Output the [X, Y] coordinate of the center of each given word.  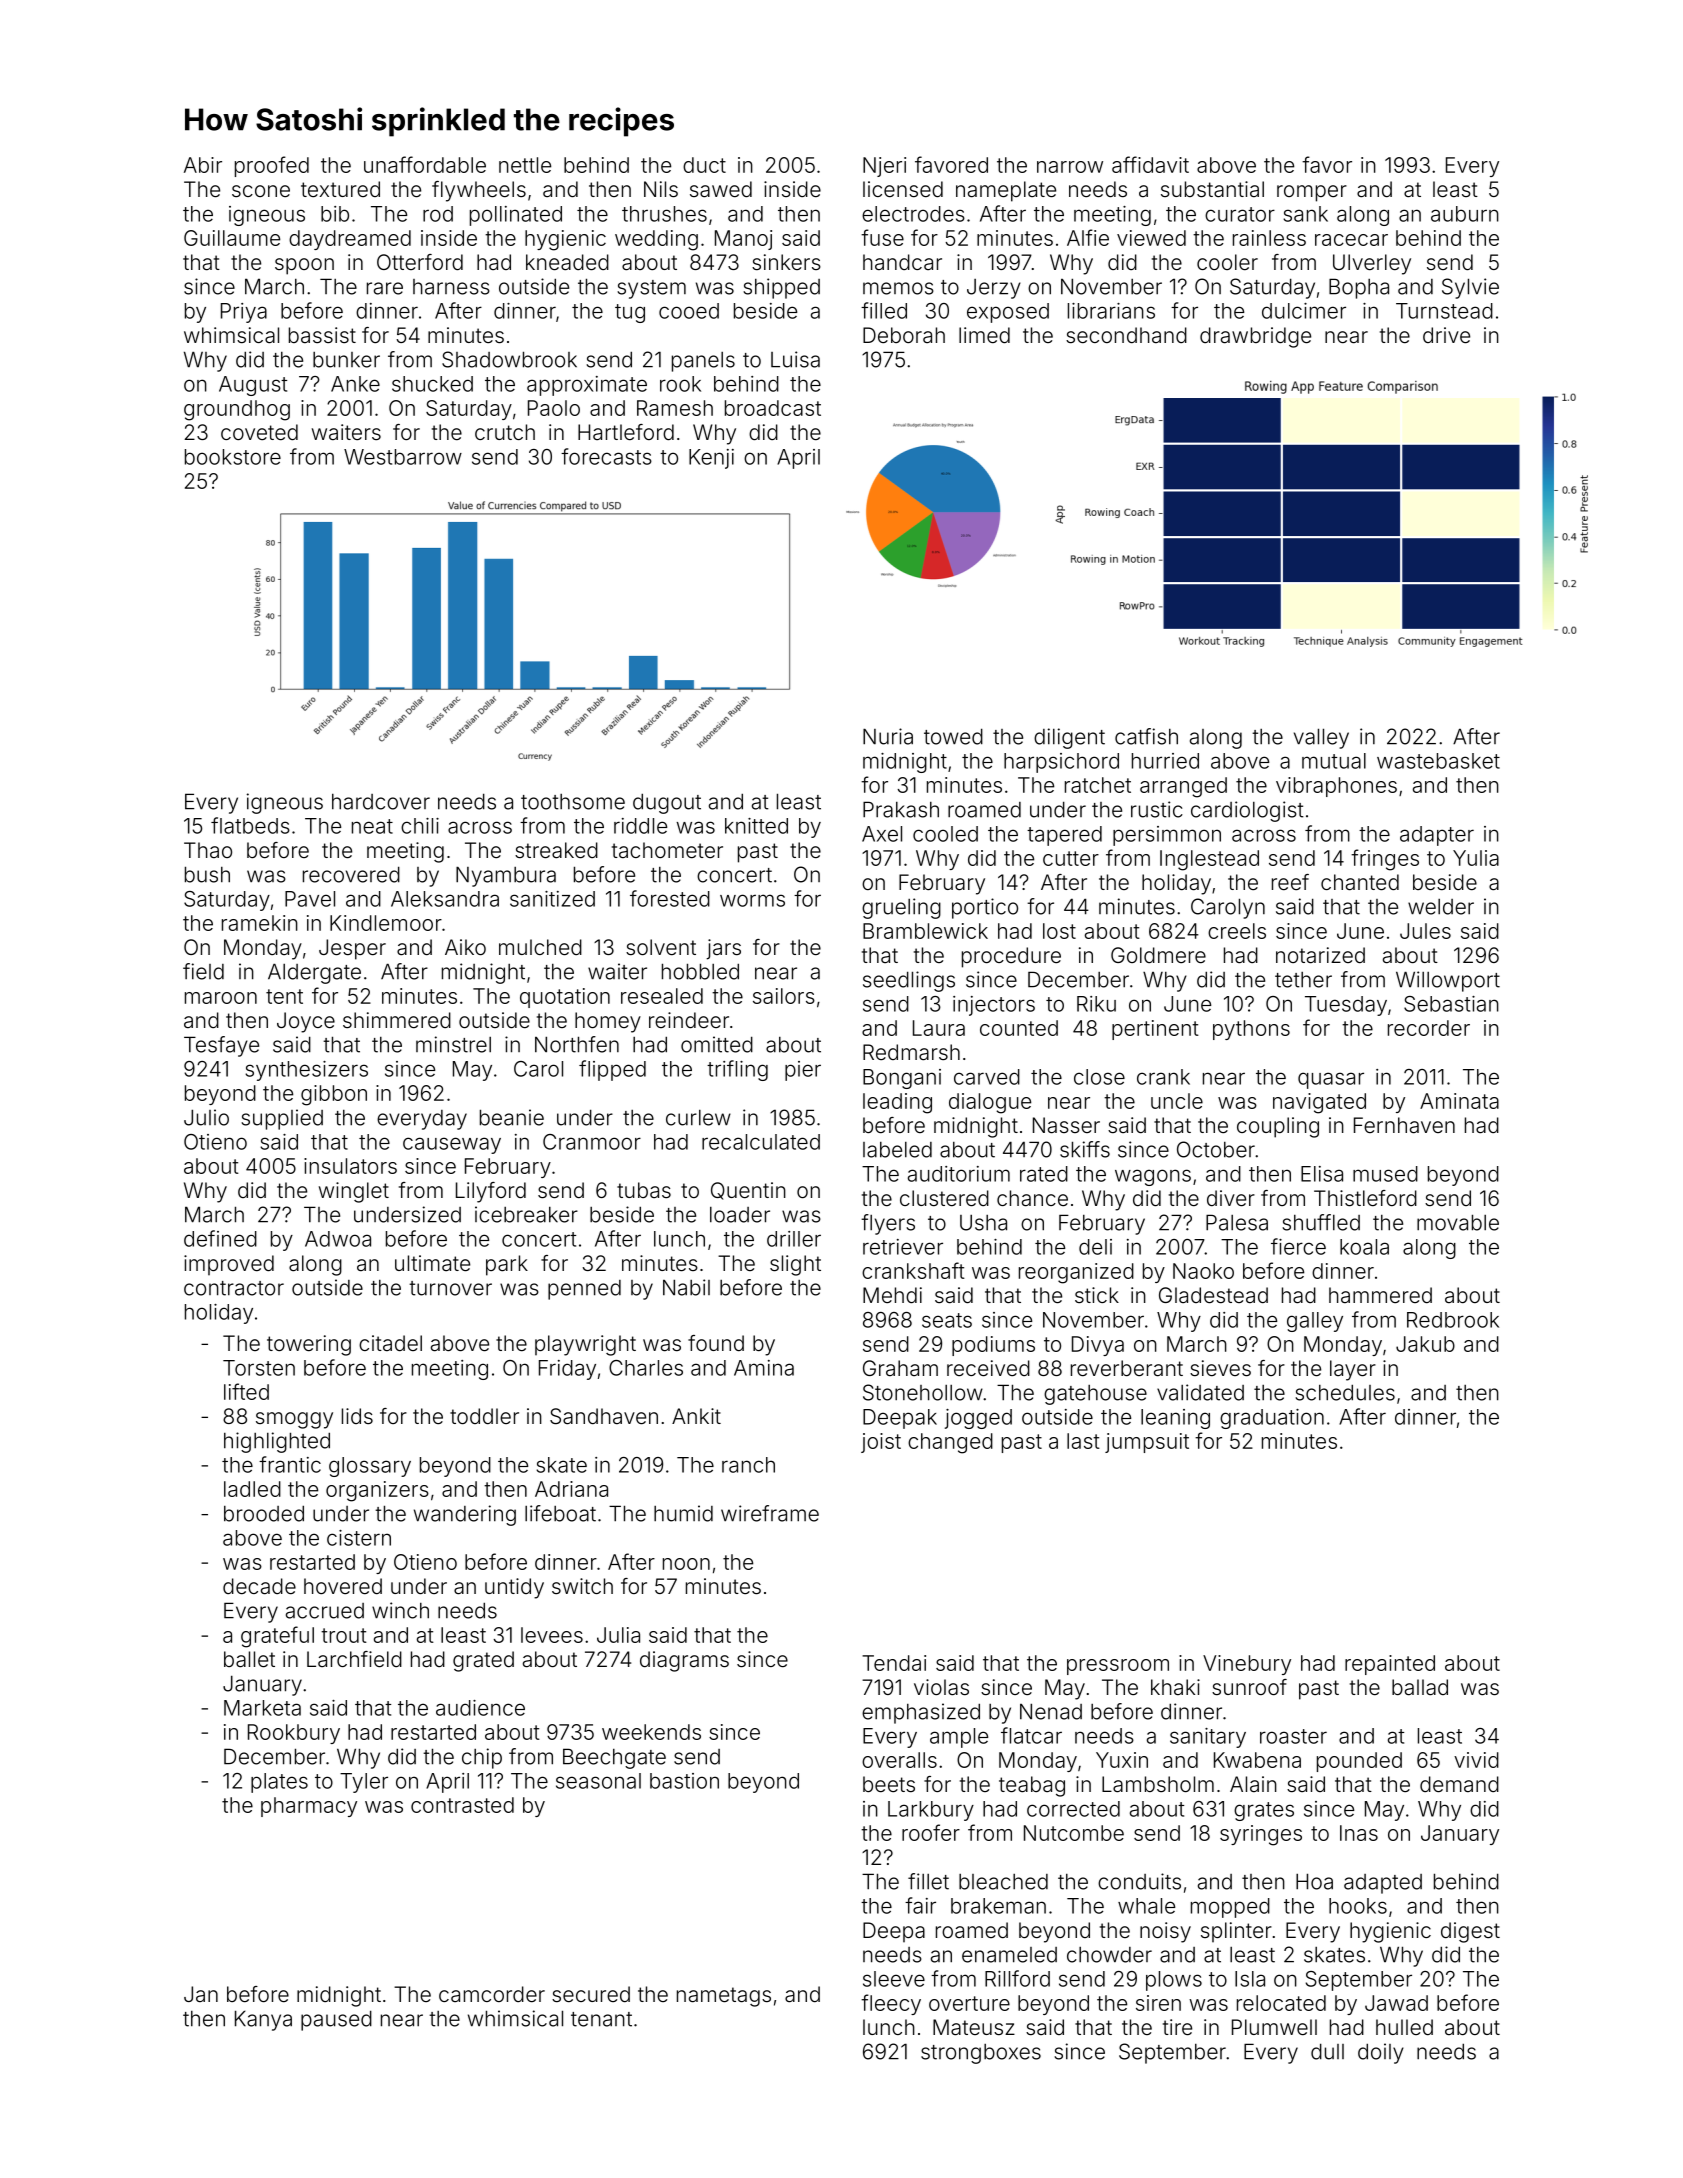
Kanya [263, 2020]
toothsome [573, 802]
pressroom [1118, 1667]
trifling [737, 1070]
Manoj [743, 240]
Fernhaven [1404, 1125]
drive [1446, 335]
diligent [1069, 738]
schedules [1345, 1392]
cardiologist [1247, 811]
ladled [252, 1489]
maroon [221, 998]
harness [451, 287]
